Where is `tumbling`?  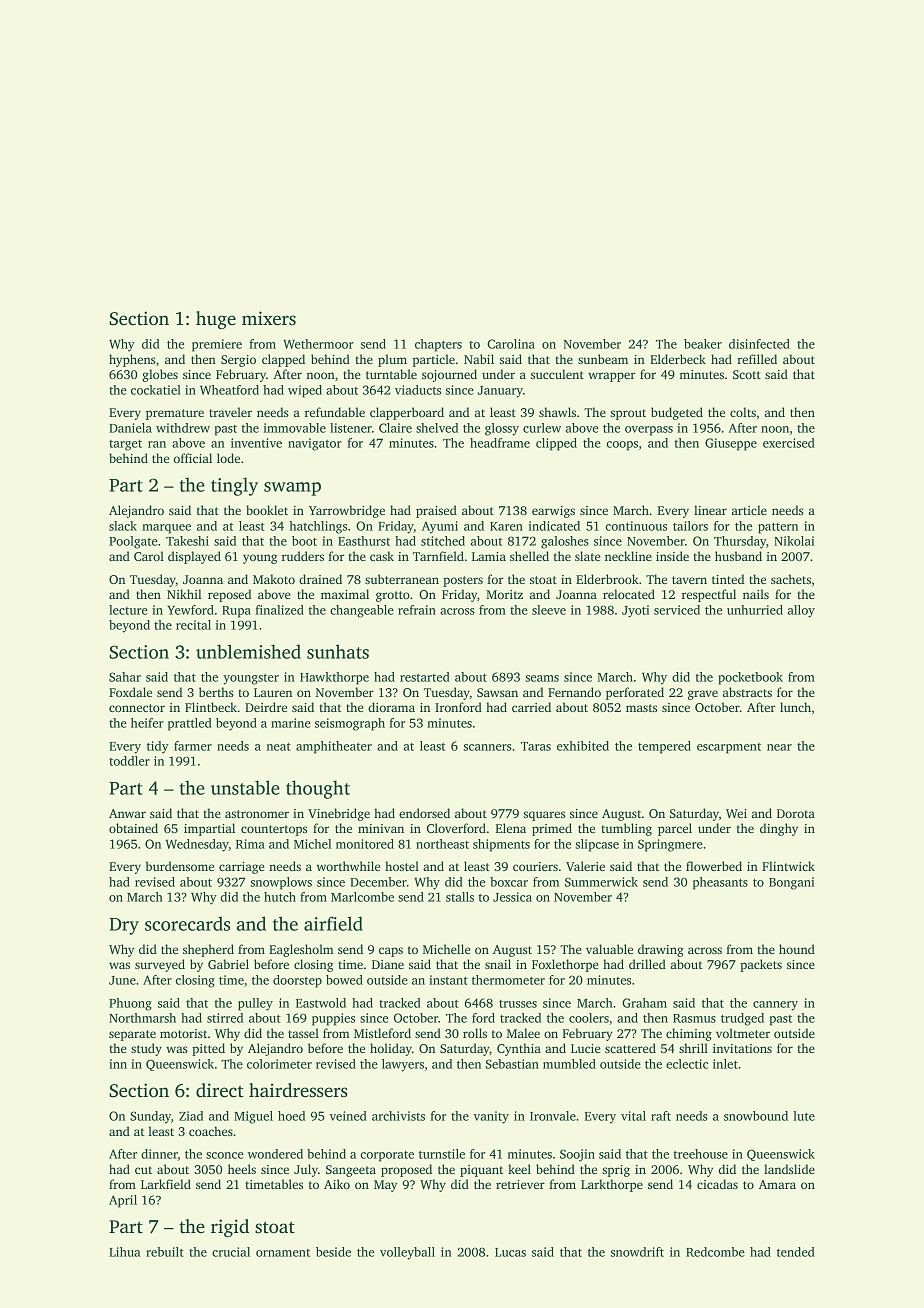
tumbling is located at coordinates (626, 829).
